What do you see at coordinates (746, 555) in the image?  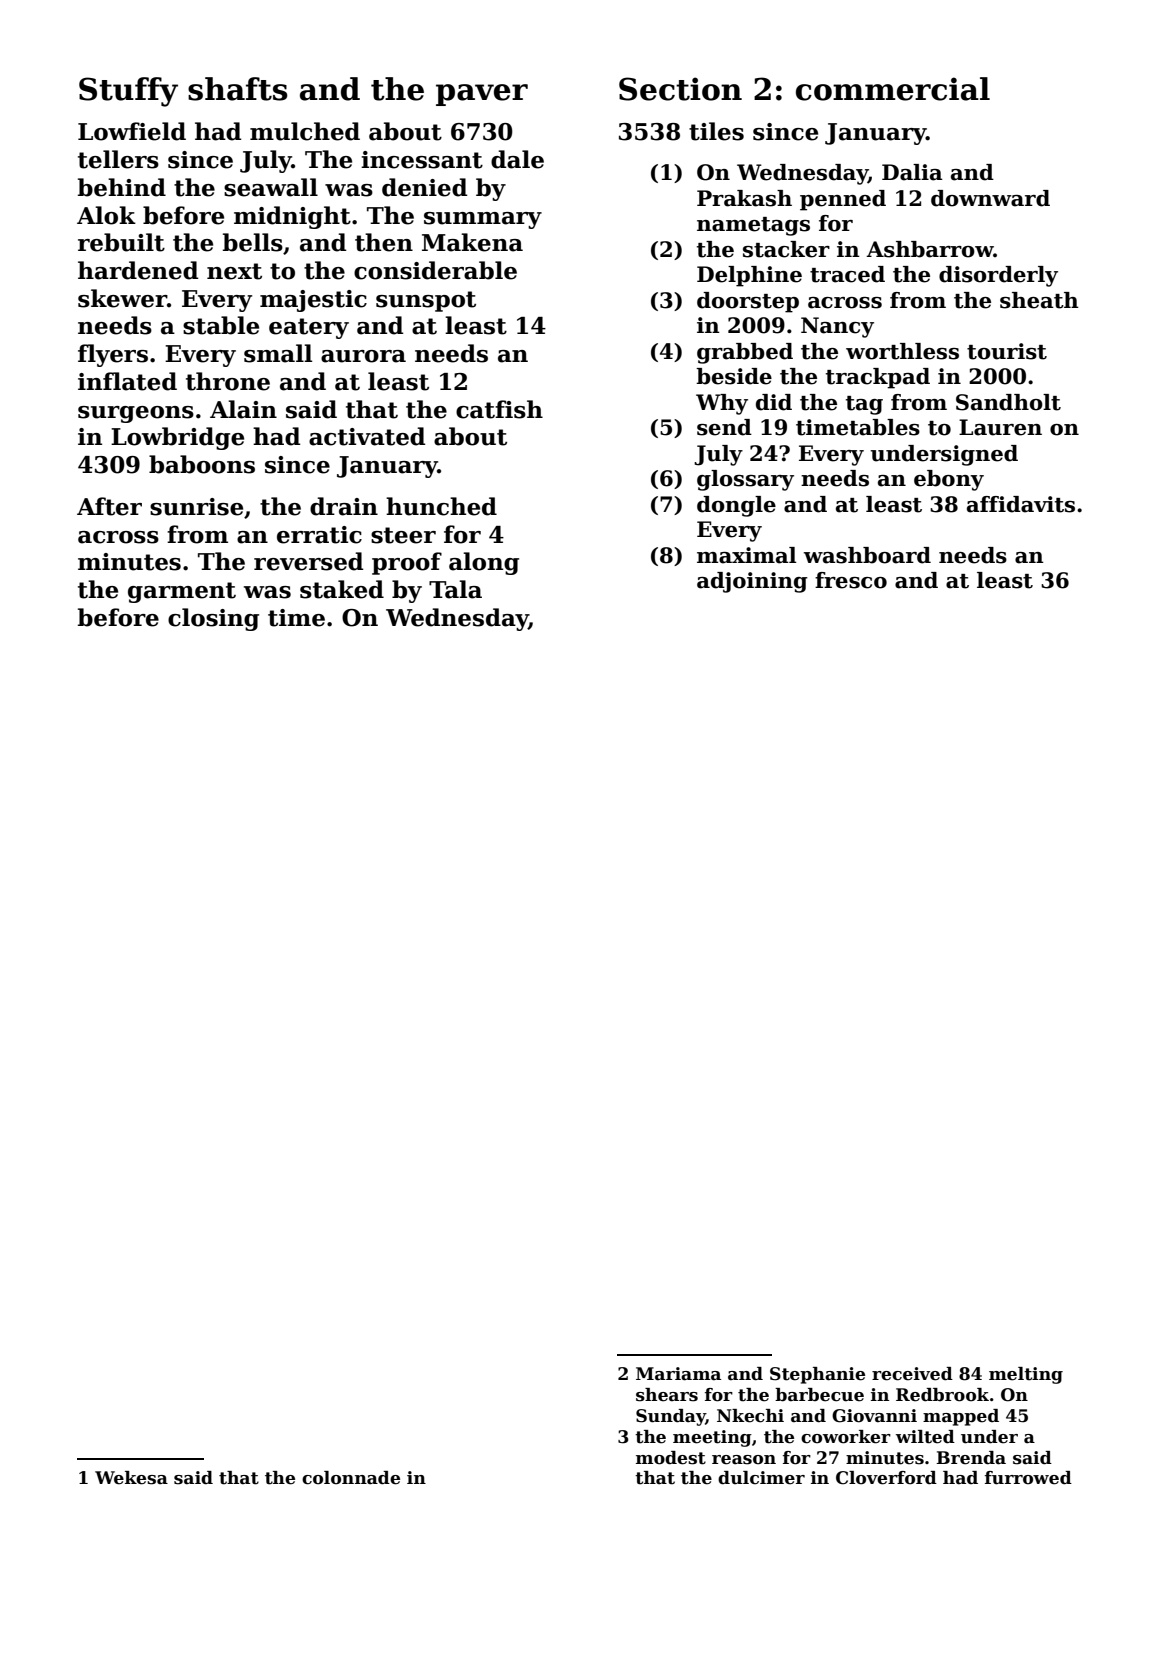 I see `maximal` at bounding box center [746, 555].
